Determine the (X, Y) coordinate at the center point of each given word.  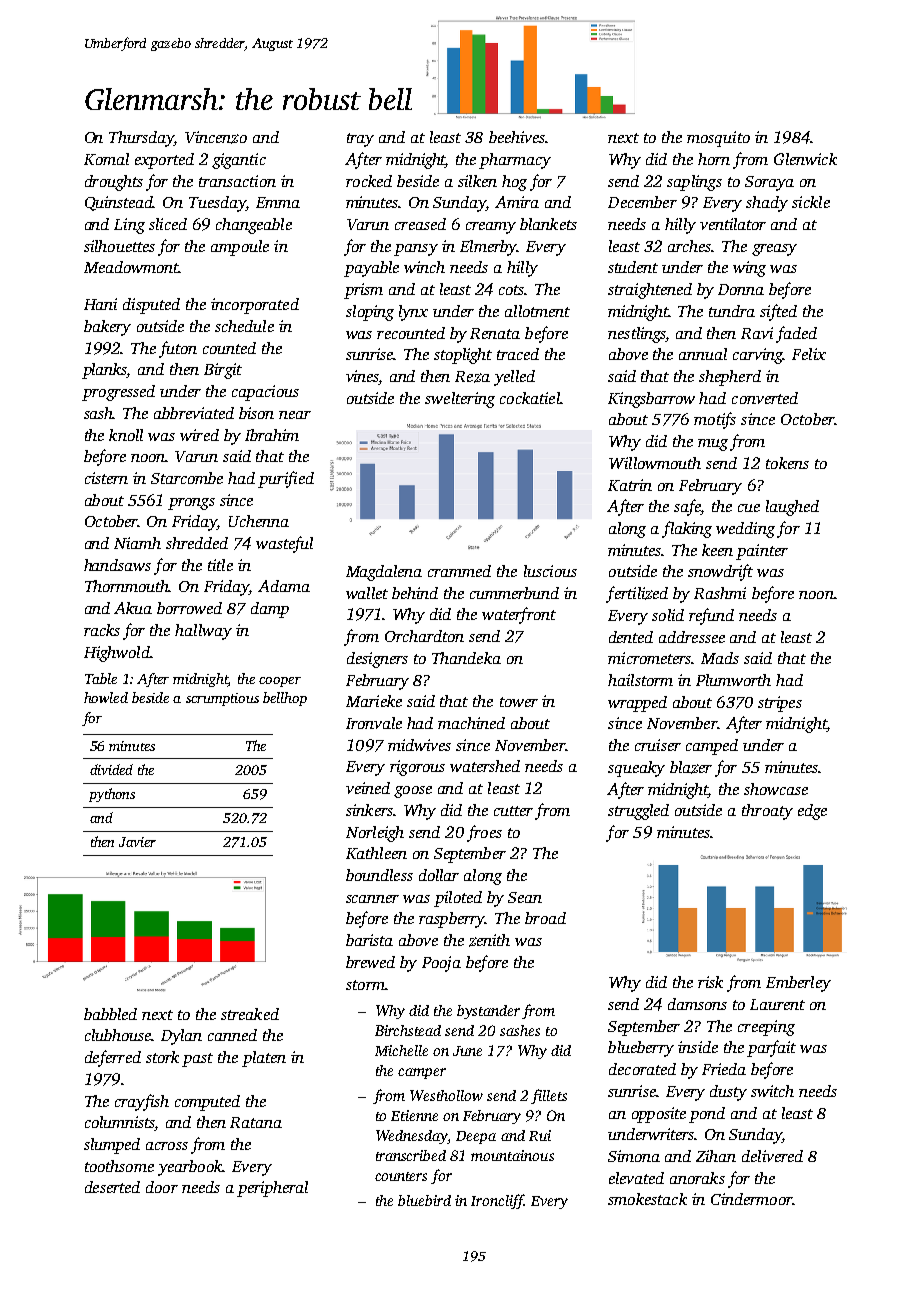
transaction (237, 181)
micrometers (650, 658)
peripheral (272, 1189)
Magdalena (384, 573)
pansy (416, 250)
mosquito (718, 139)
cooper (280, 682)
